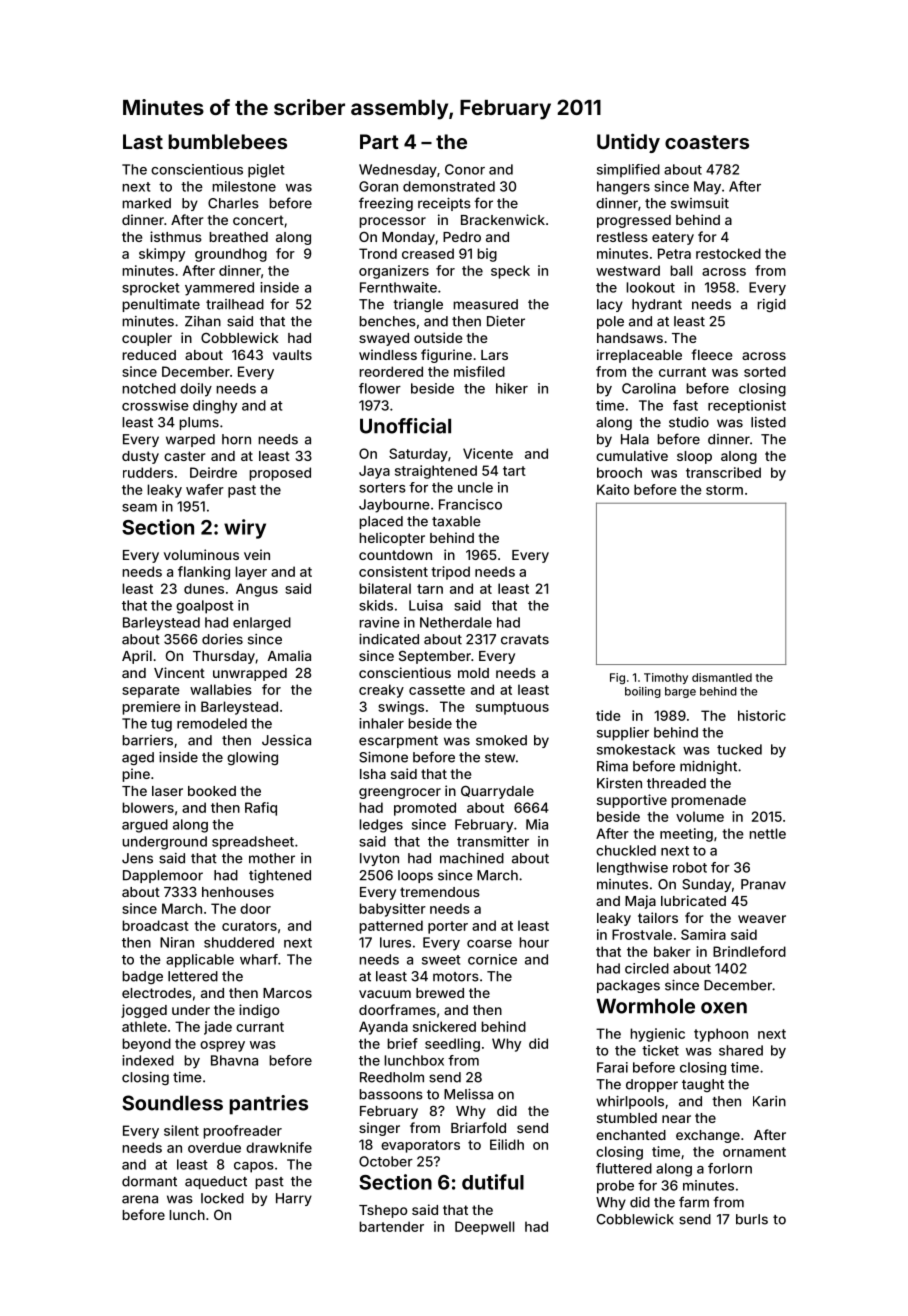  I want to click on curators, so click(249, 926).
